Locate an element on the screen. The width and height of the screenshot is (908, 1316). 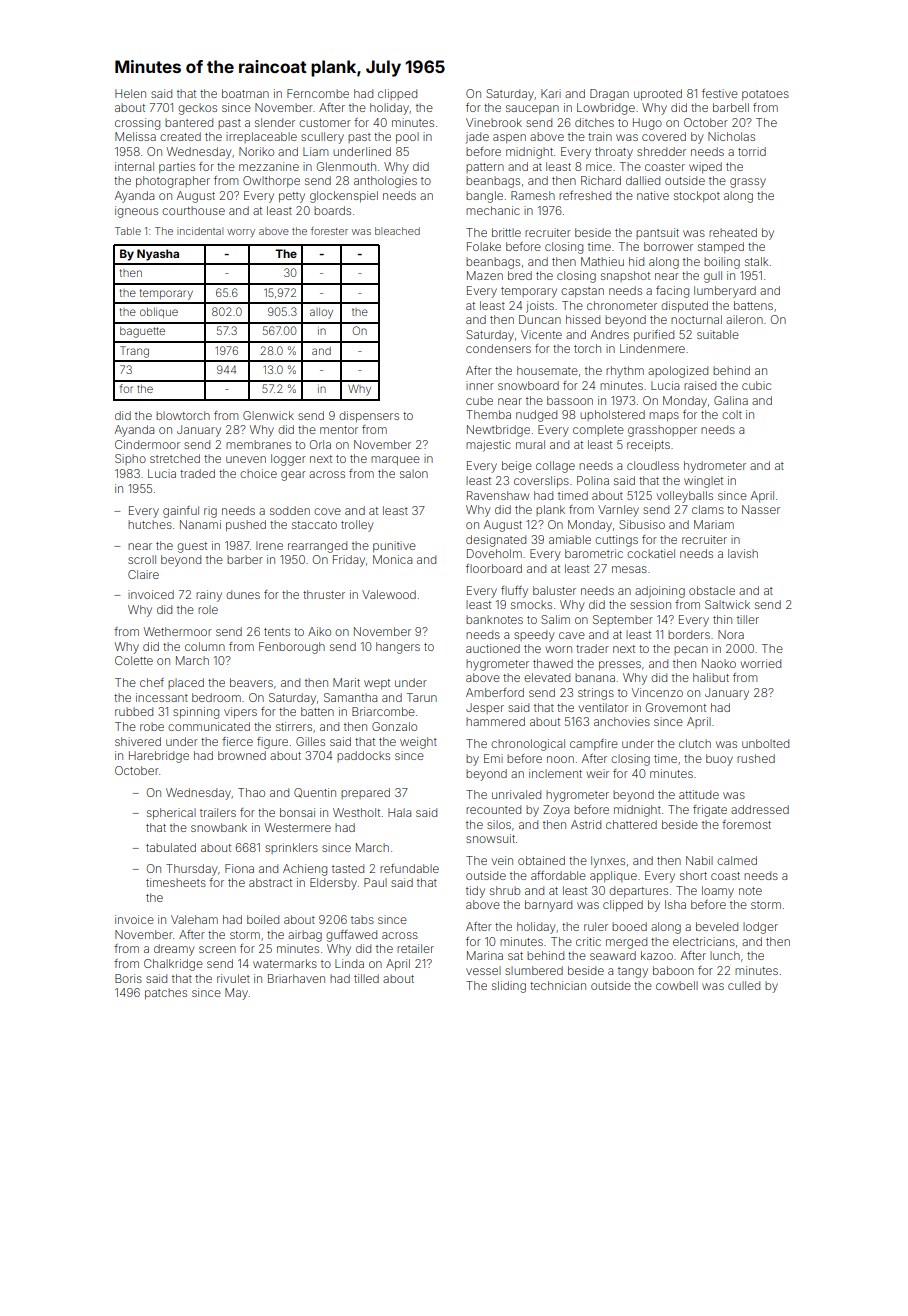
spherical is located at coordinates (171, 814).
